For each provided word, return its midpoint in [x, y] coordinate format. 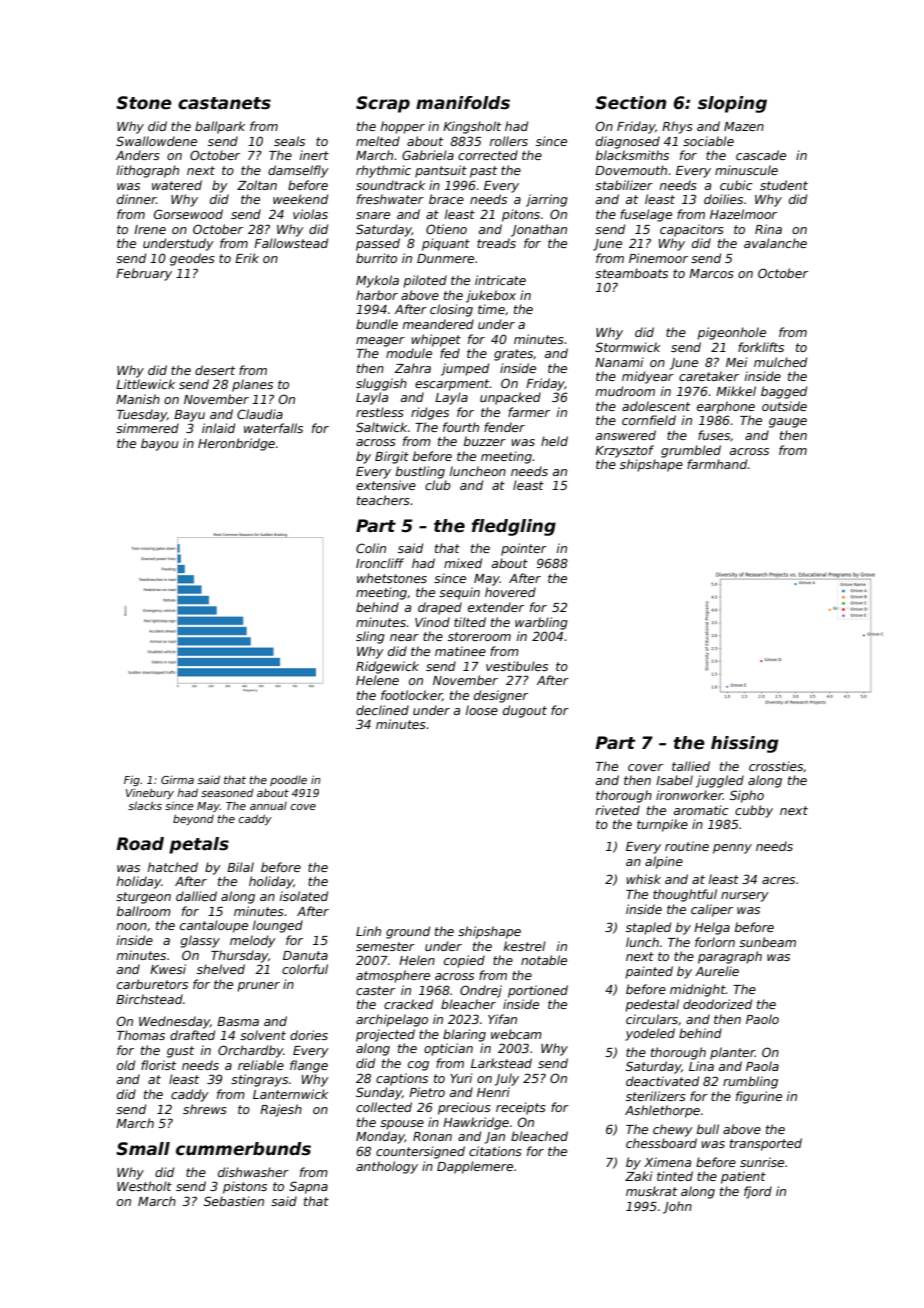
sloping [732, 104]
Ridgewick [387, 667]
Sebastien [234, 1201]
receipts [521, 1108]
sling [370, 637]
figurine [759, 1097]
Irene [150, 229]
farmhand [717, 464]
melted [378, 141]
